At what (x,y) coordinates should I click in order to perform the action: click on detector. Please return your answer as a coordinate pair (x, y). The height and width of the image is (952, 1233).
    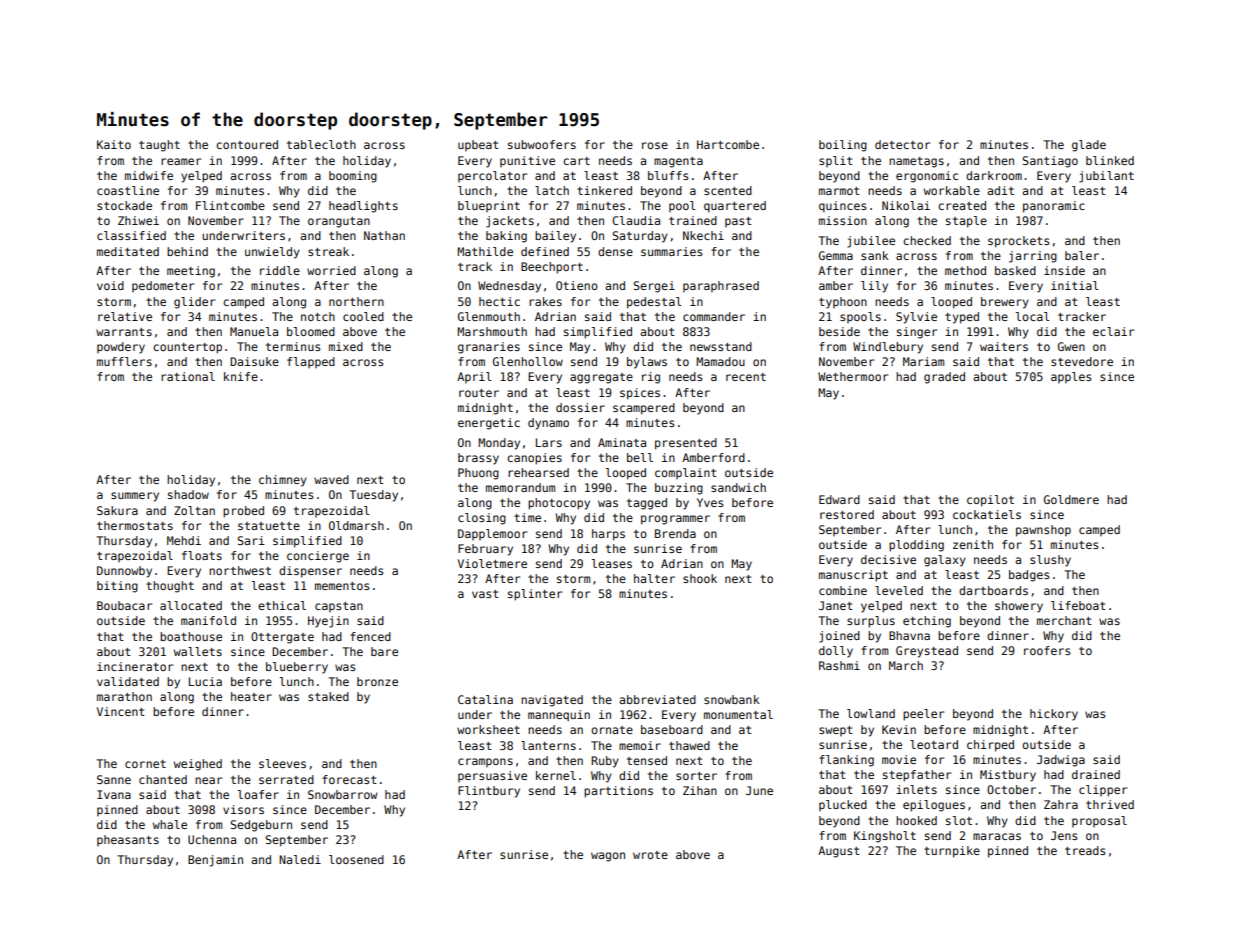
    Looking at the image, I should click on (902, 144).
